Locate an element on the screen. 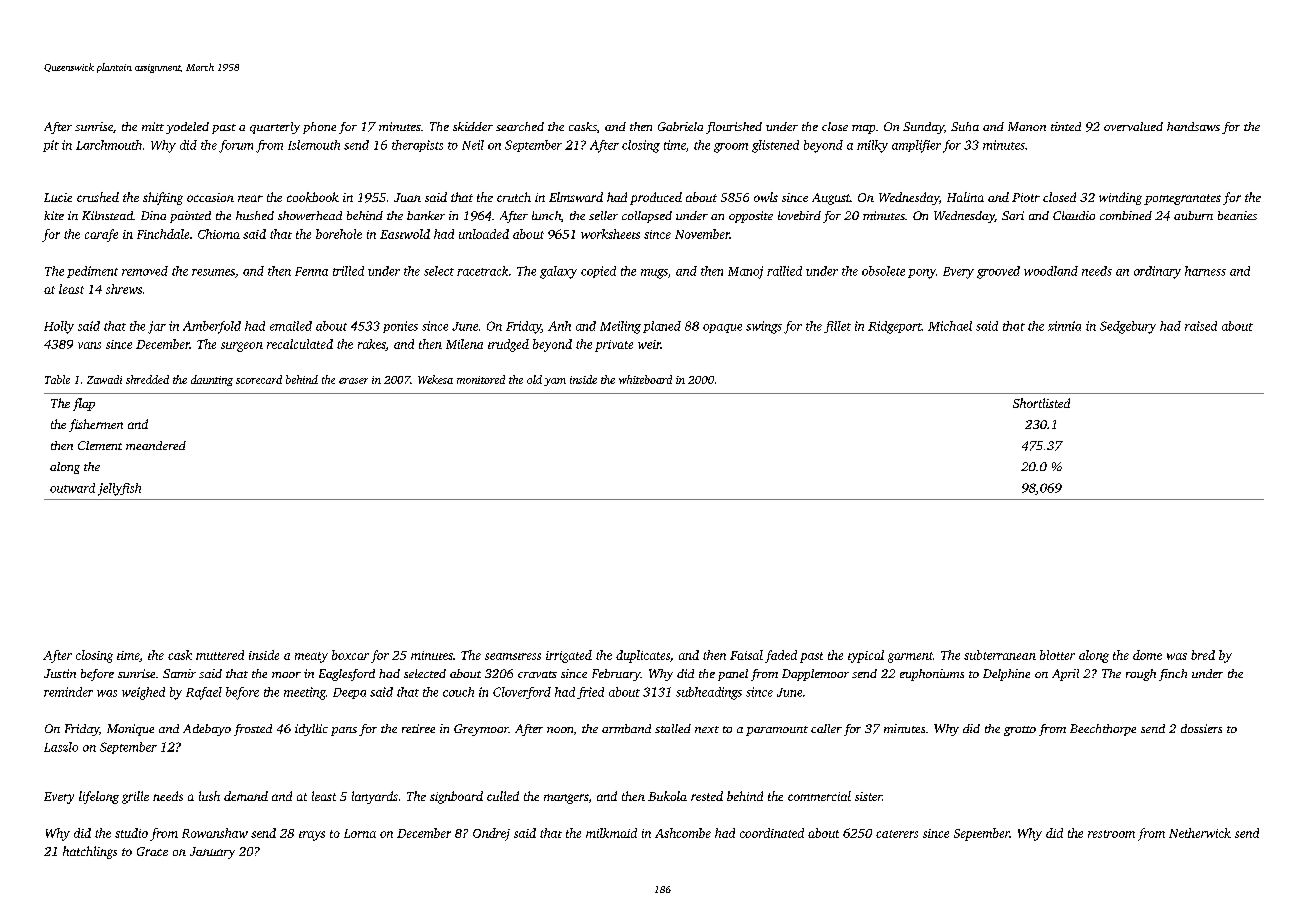 The height and width of the screenshot is (924, 1308). Justin is located at coordinates (60, 673).
